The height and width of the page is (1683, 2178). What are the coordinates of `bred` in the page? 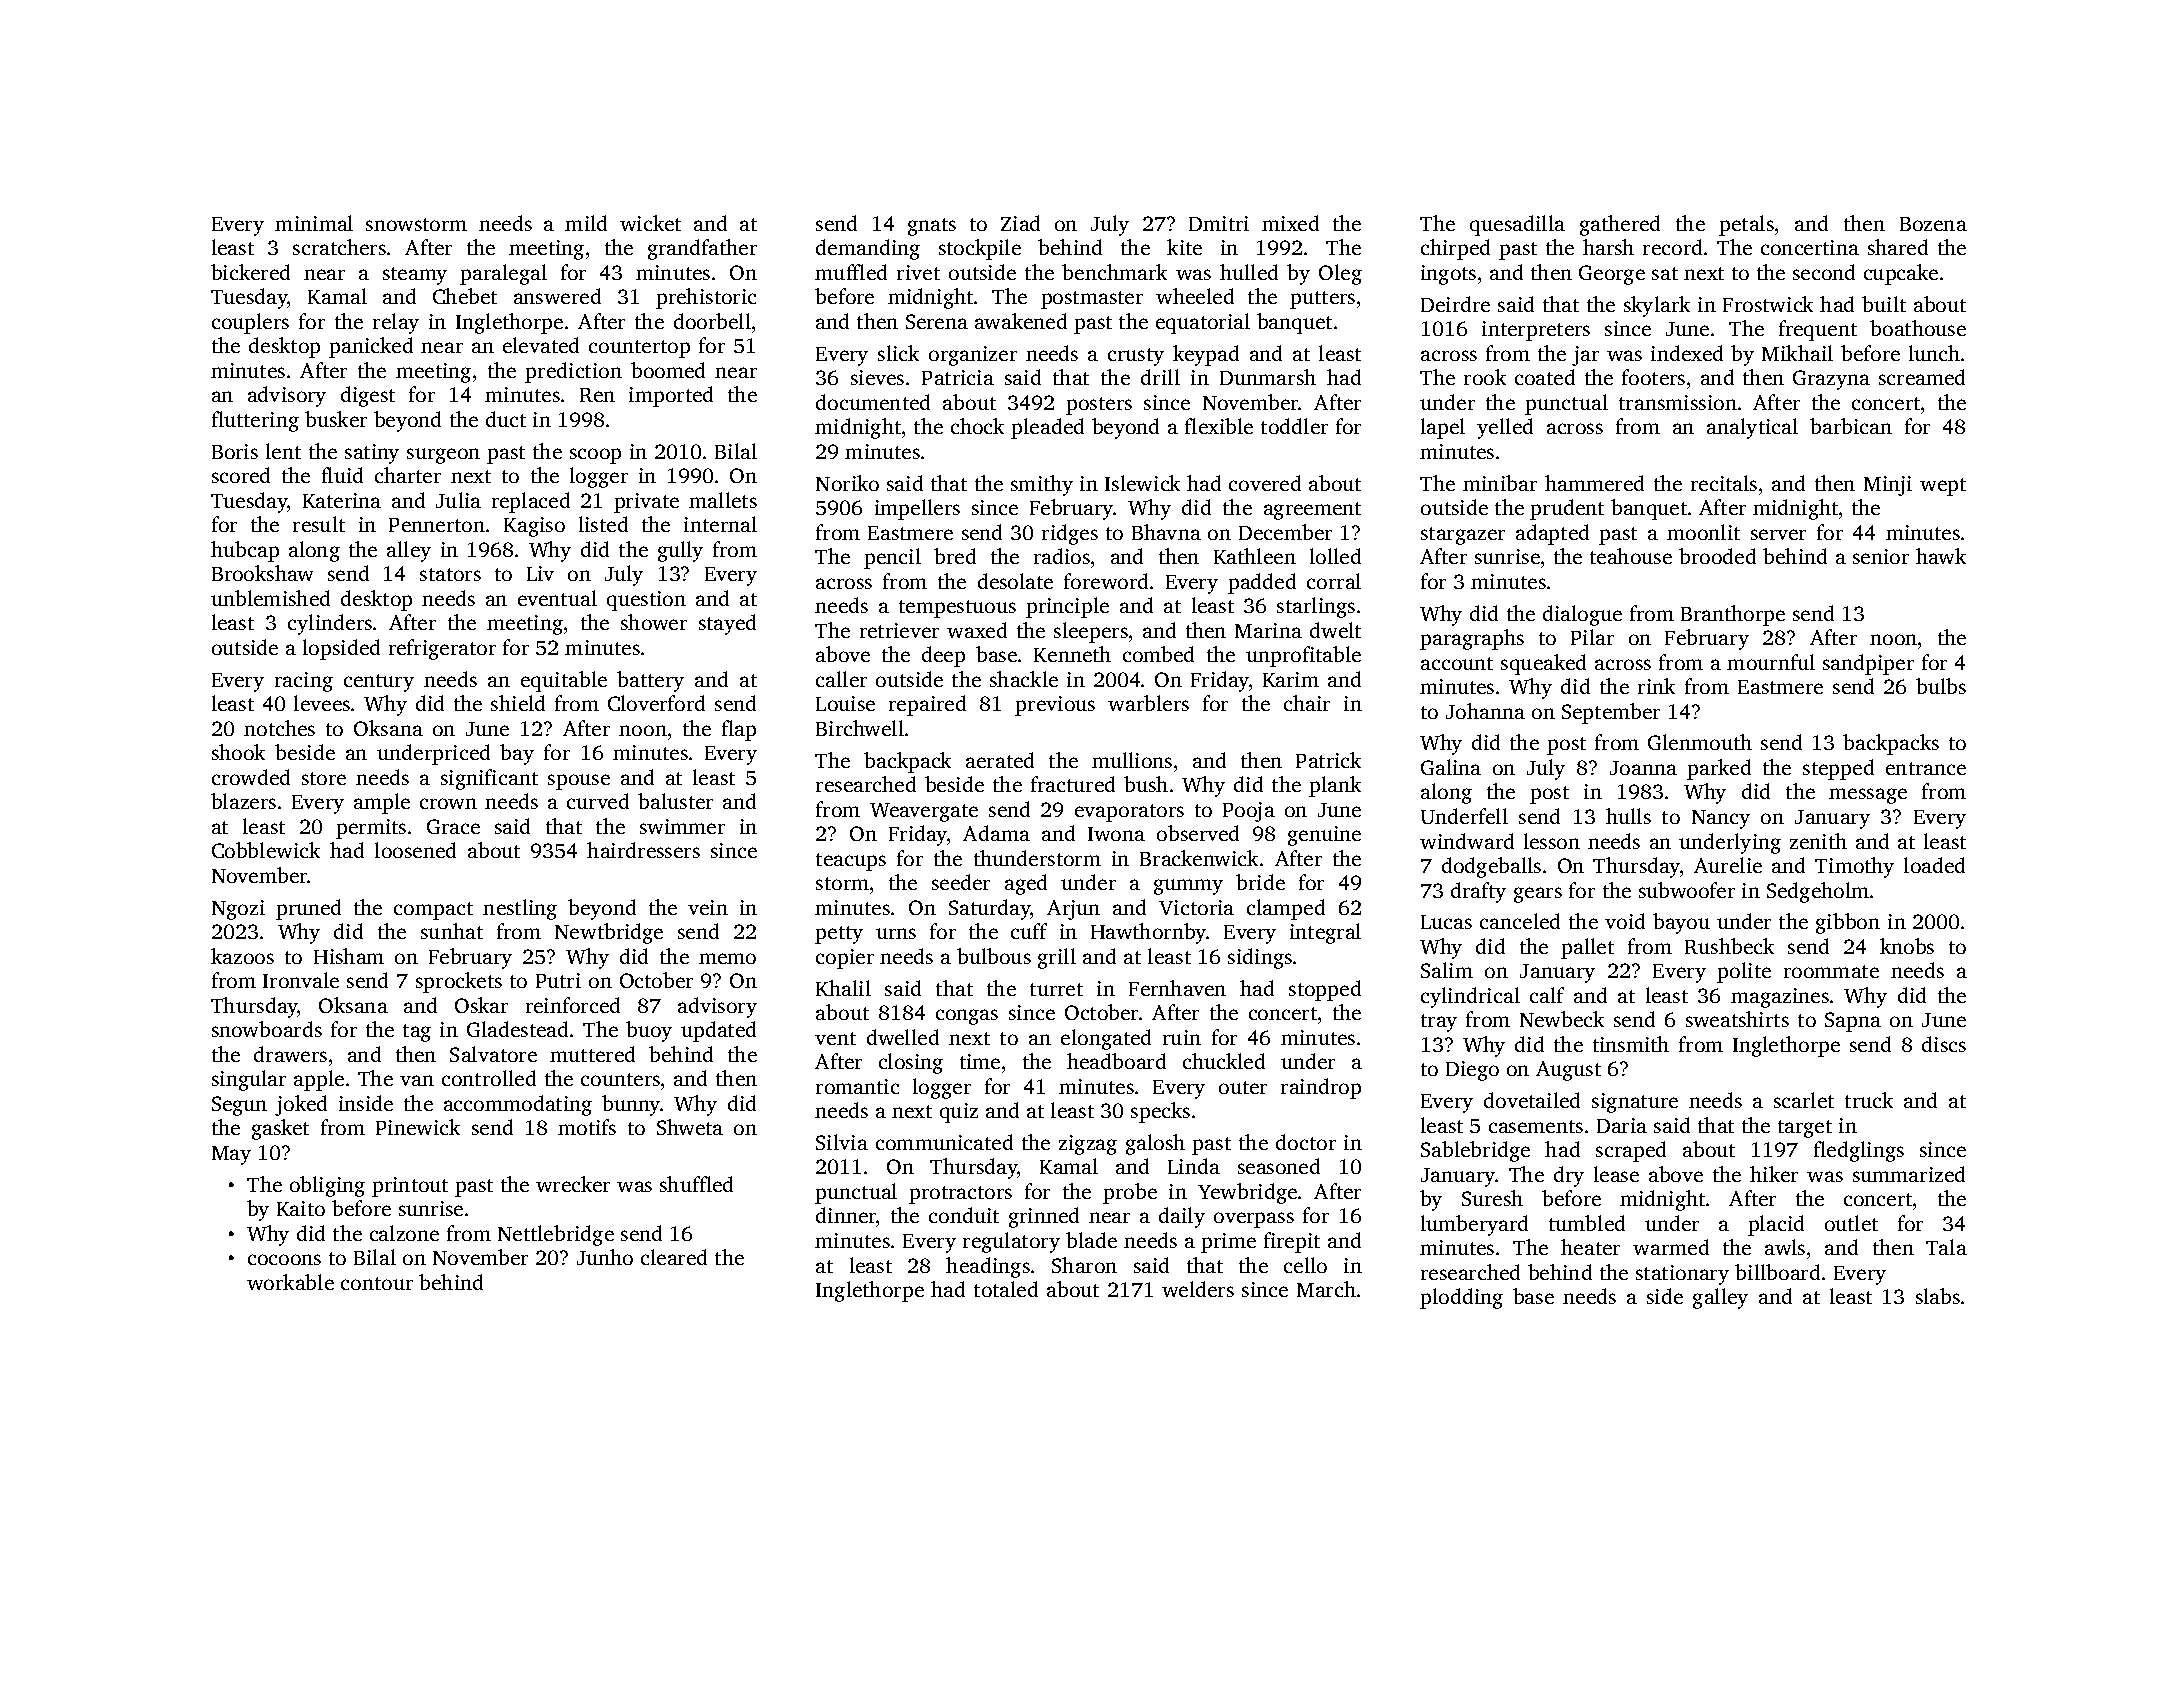 It's located at (955, 556).
